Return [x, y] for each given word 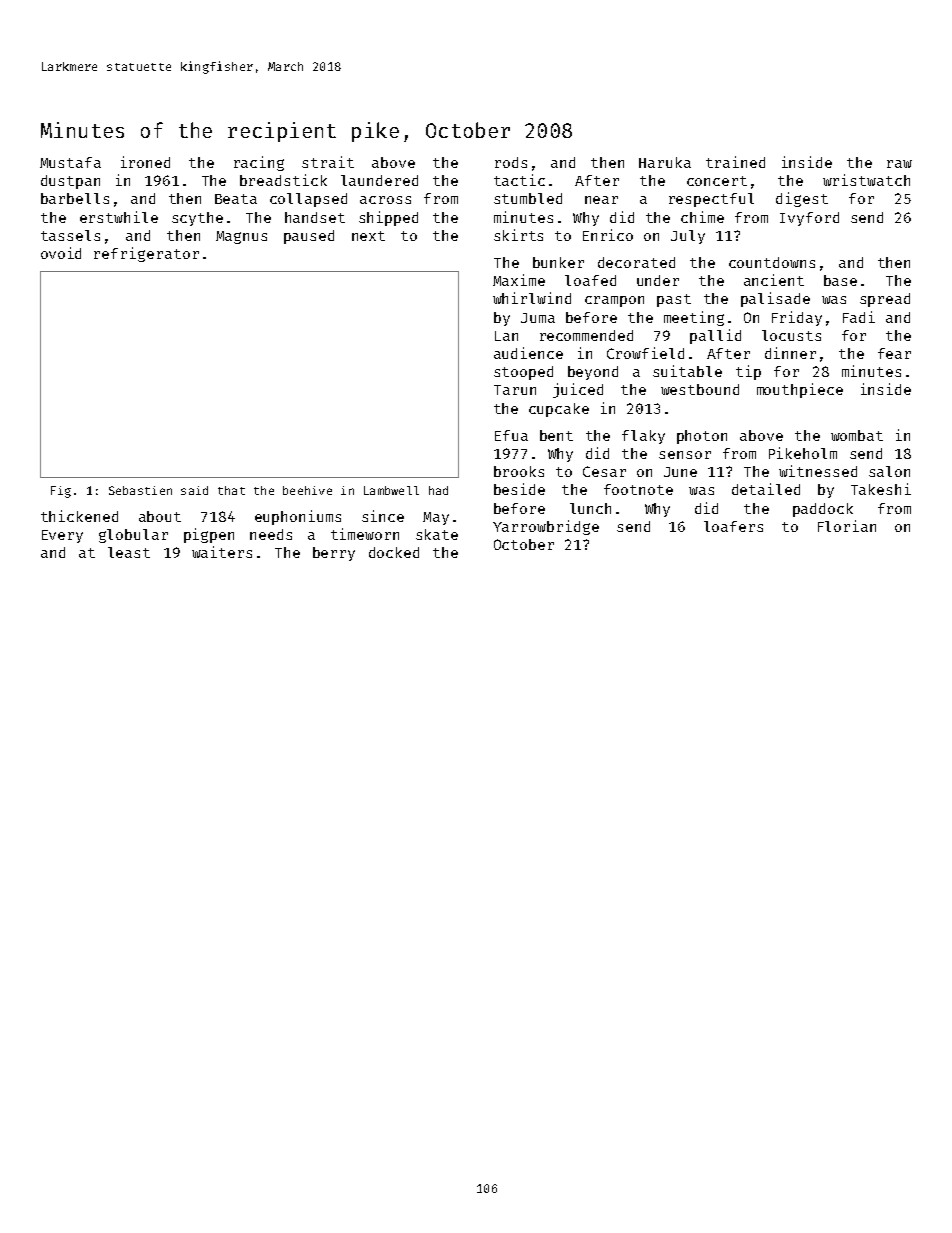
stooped [523, 373]
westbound [700, 389]
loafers [733, 526]
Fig [61, 492]
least [129, 552]
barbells [75, 198]
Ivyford [809, 219]
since [383, 516]
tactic [519, 180]
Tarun [515, 390]
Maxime [519, 280]
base [840, 280]
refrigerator [146, 254]
